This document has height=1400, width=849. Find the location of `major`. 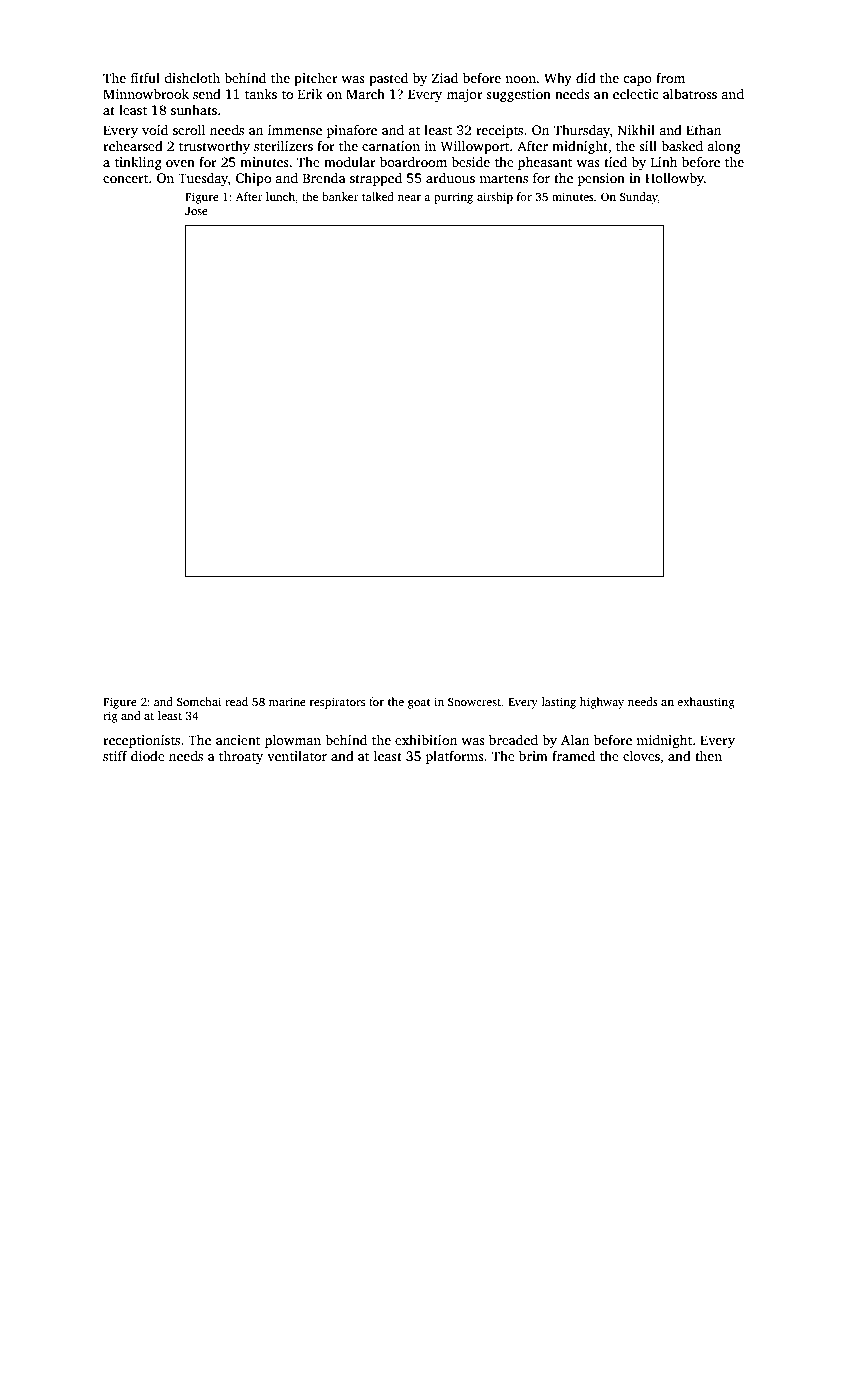

major is located at coordinates (465, 95).
